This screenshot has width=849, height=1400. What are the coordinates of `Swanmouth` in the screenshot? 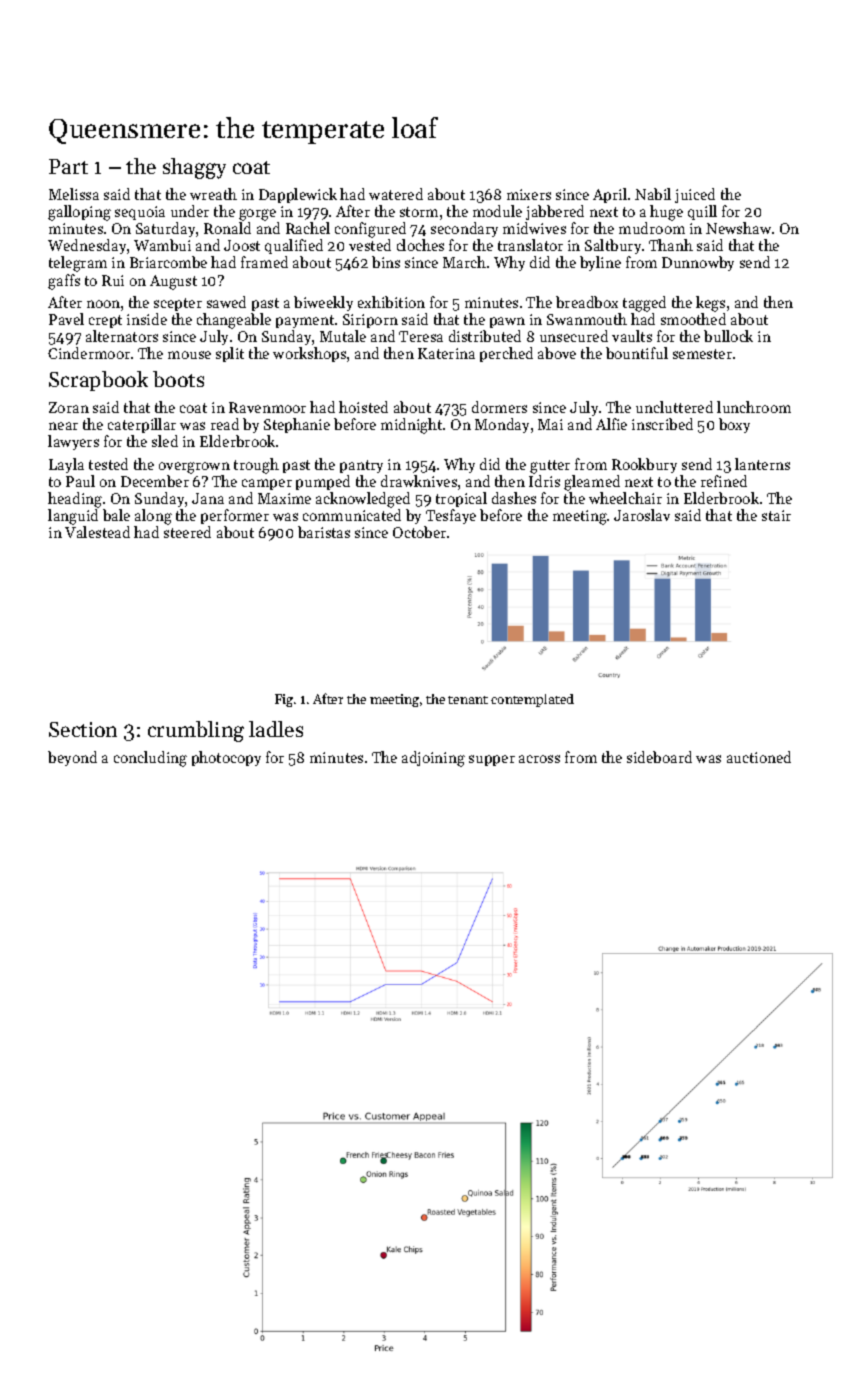 It's located at (587, 319).
